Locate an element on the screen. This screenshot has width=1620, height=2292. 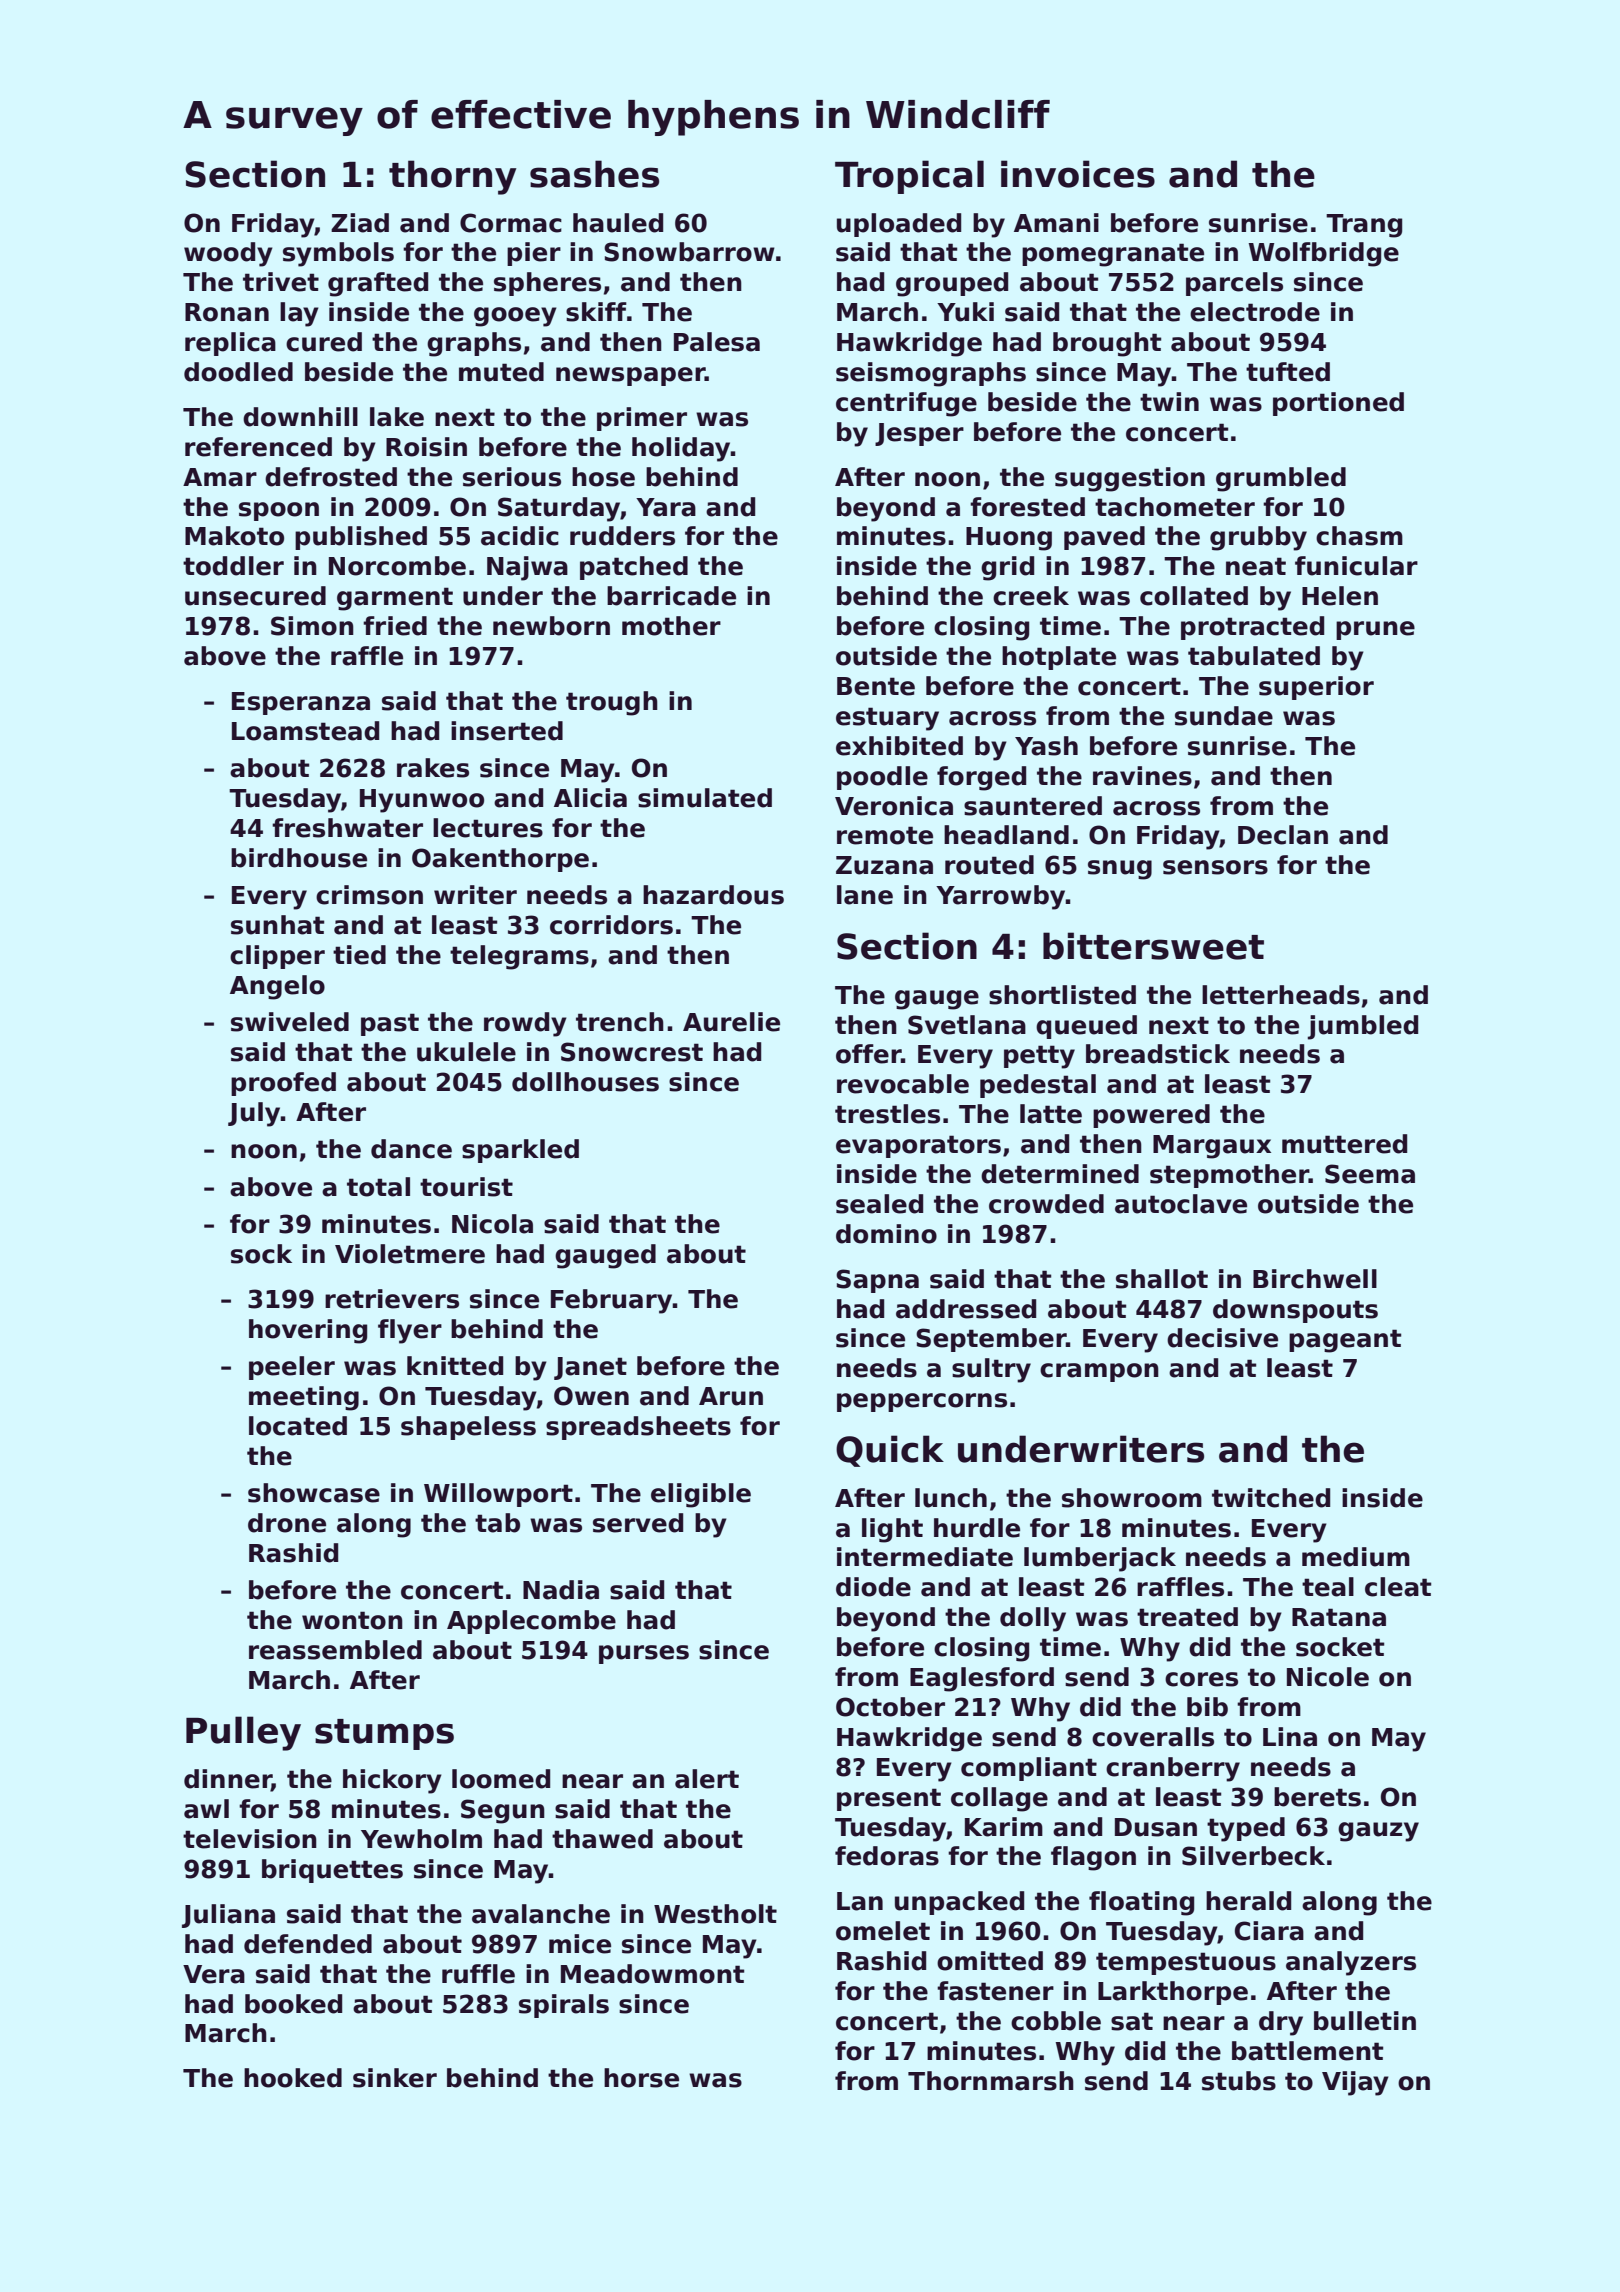
booked is located at coordinates (293, 2004).
